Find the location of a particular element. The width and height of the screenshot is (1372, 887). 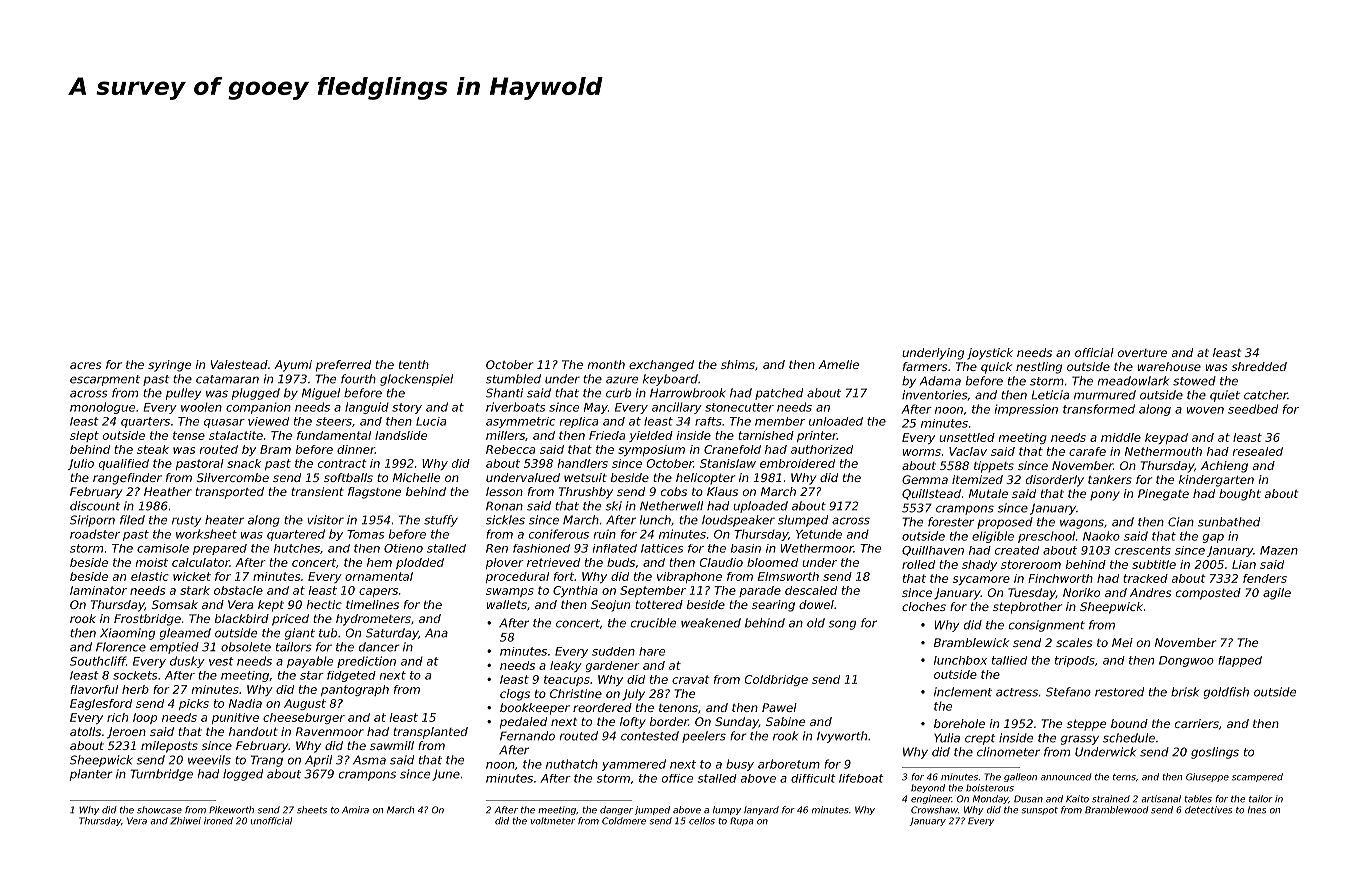

ironed is located at coordinates (218, 821).
